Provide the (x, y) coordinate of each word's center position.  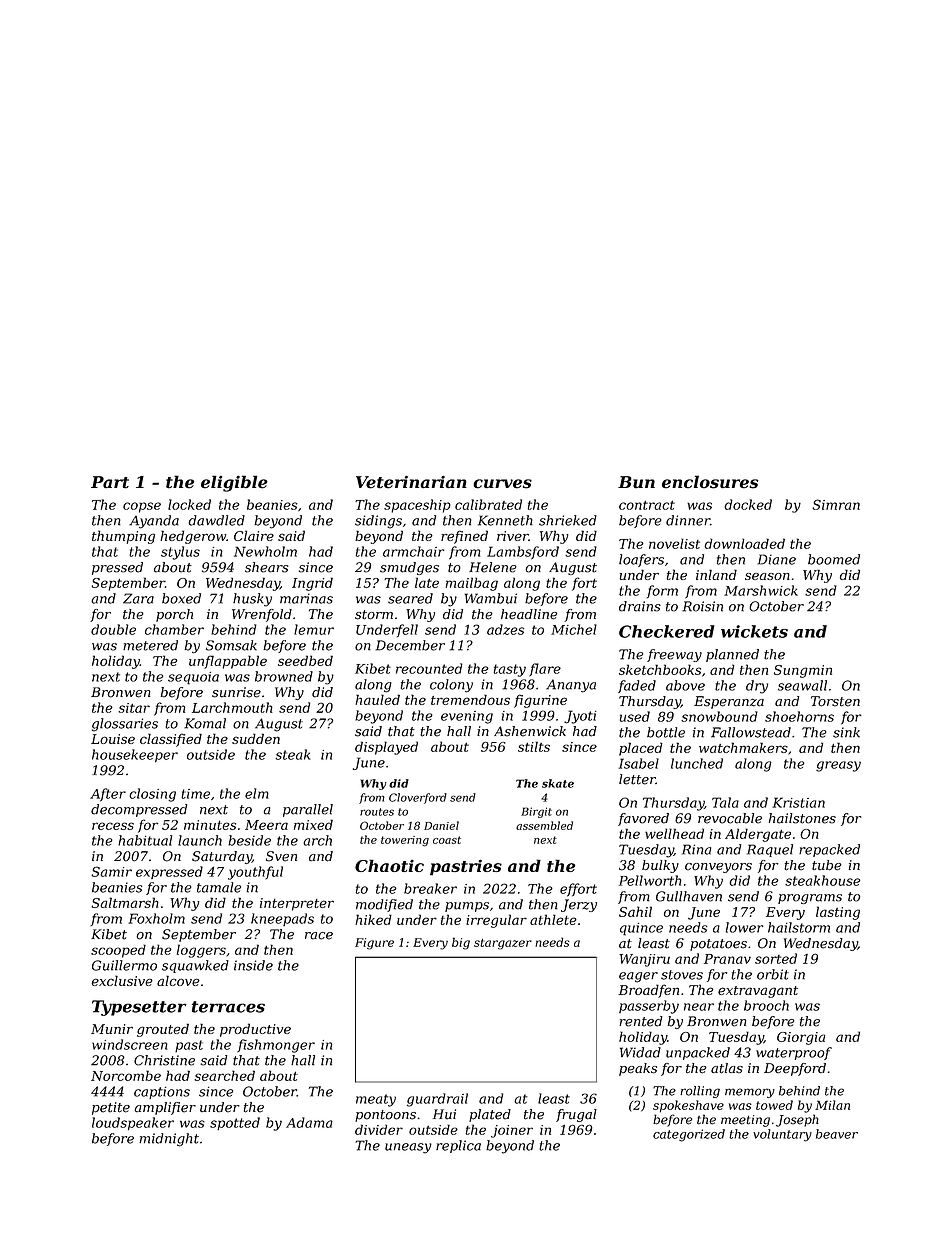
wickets (754, 631)
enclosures (710, 482)
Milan (832, 1105)
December (410, 645)
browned (284, 676)
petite (111, 1108)
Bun (636, 482)
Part (110, 482)
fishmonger (276, 1046)
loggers (201, 951)
